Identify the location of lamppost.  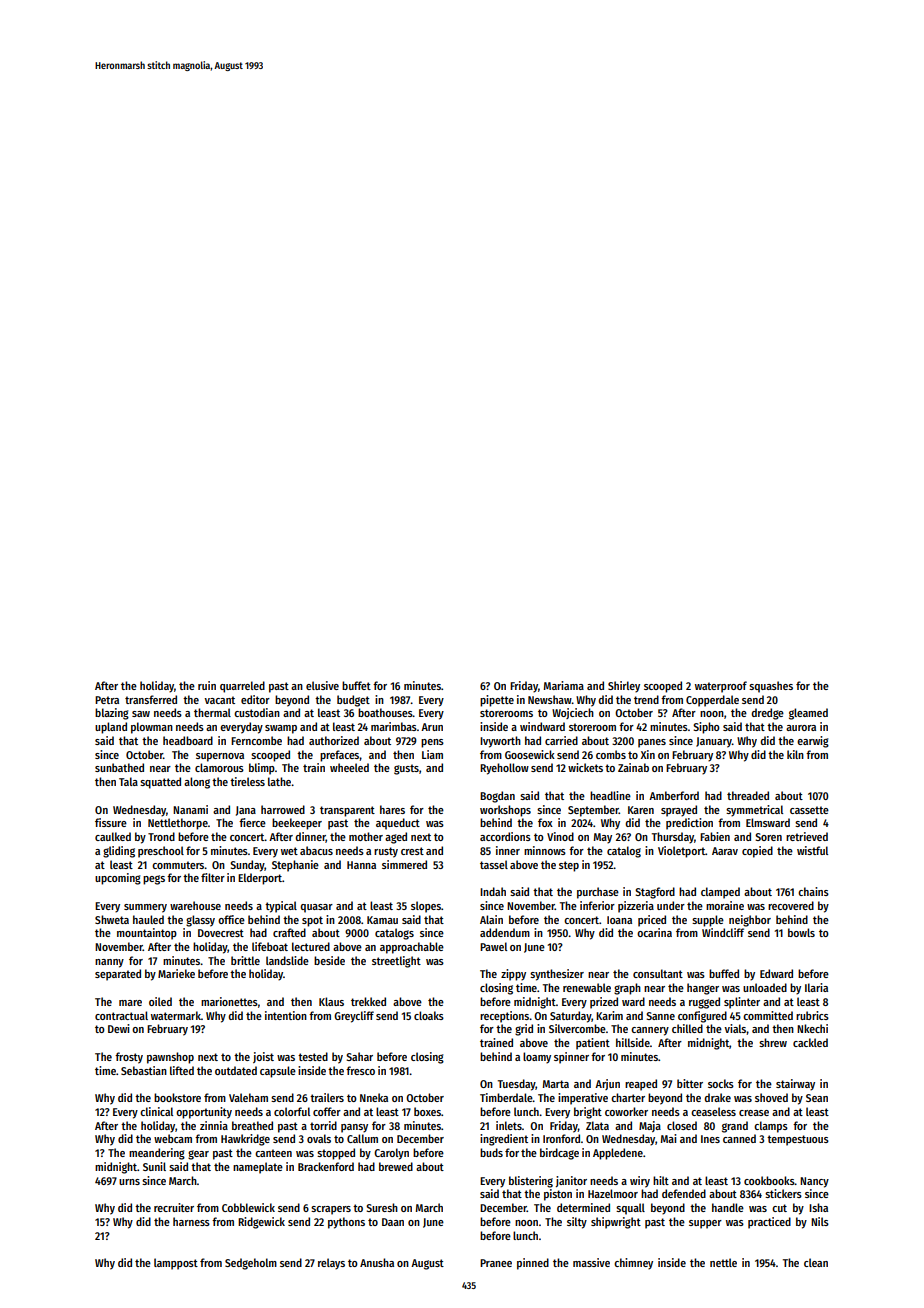
(176, 1264).
